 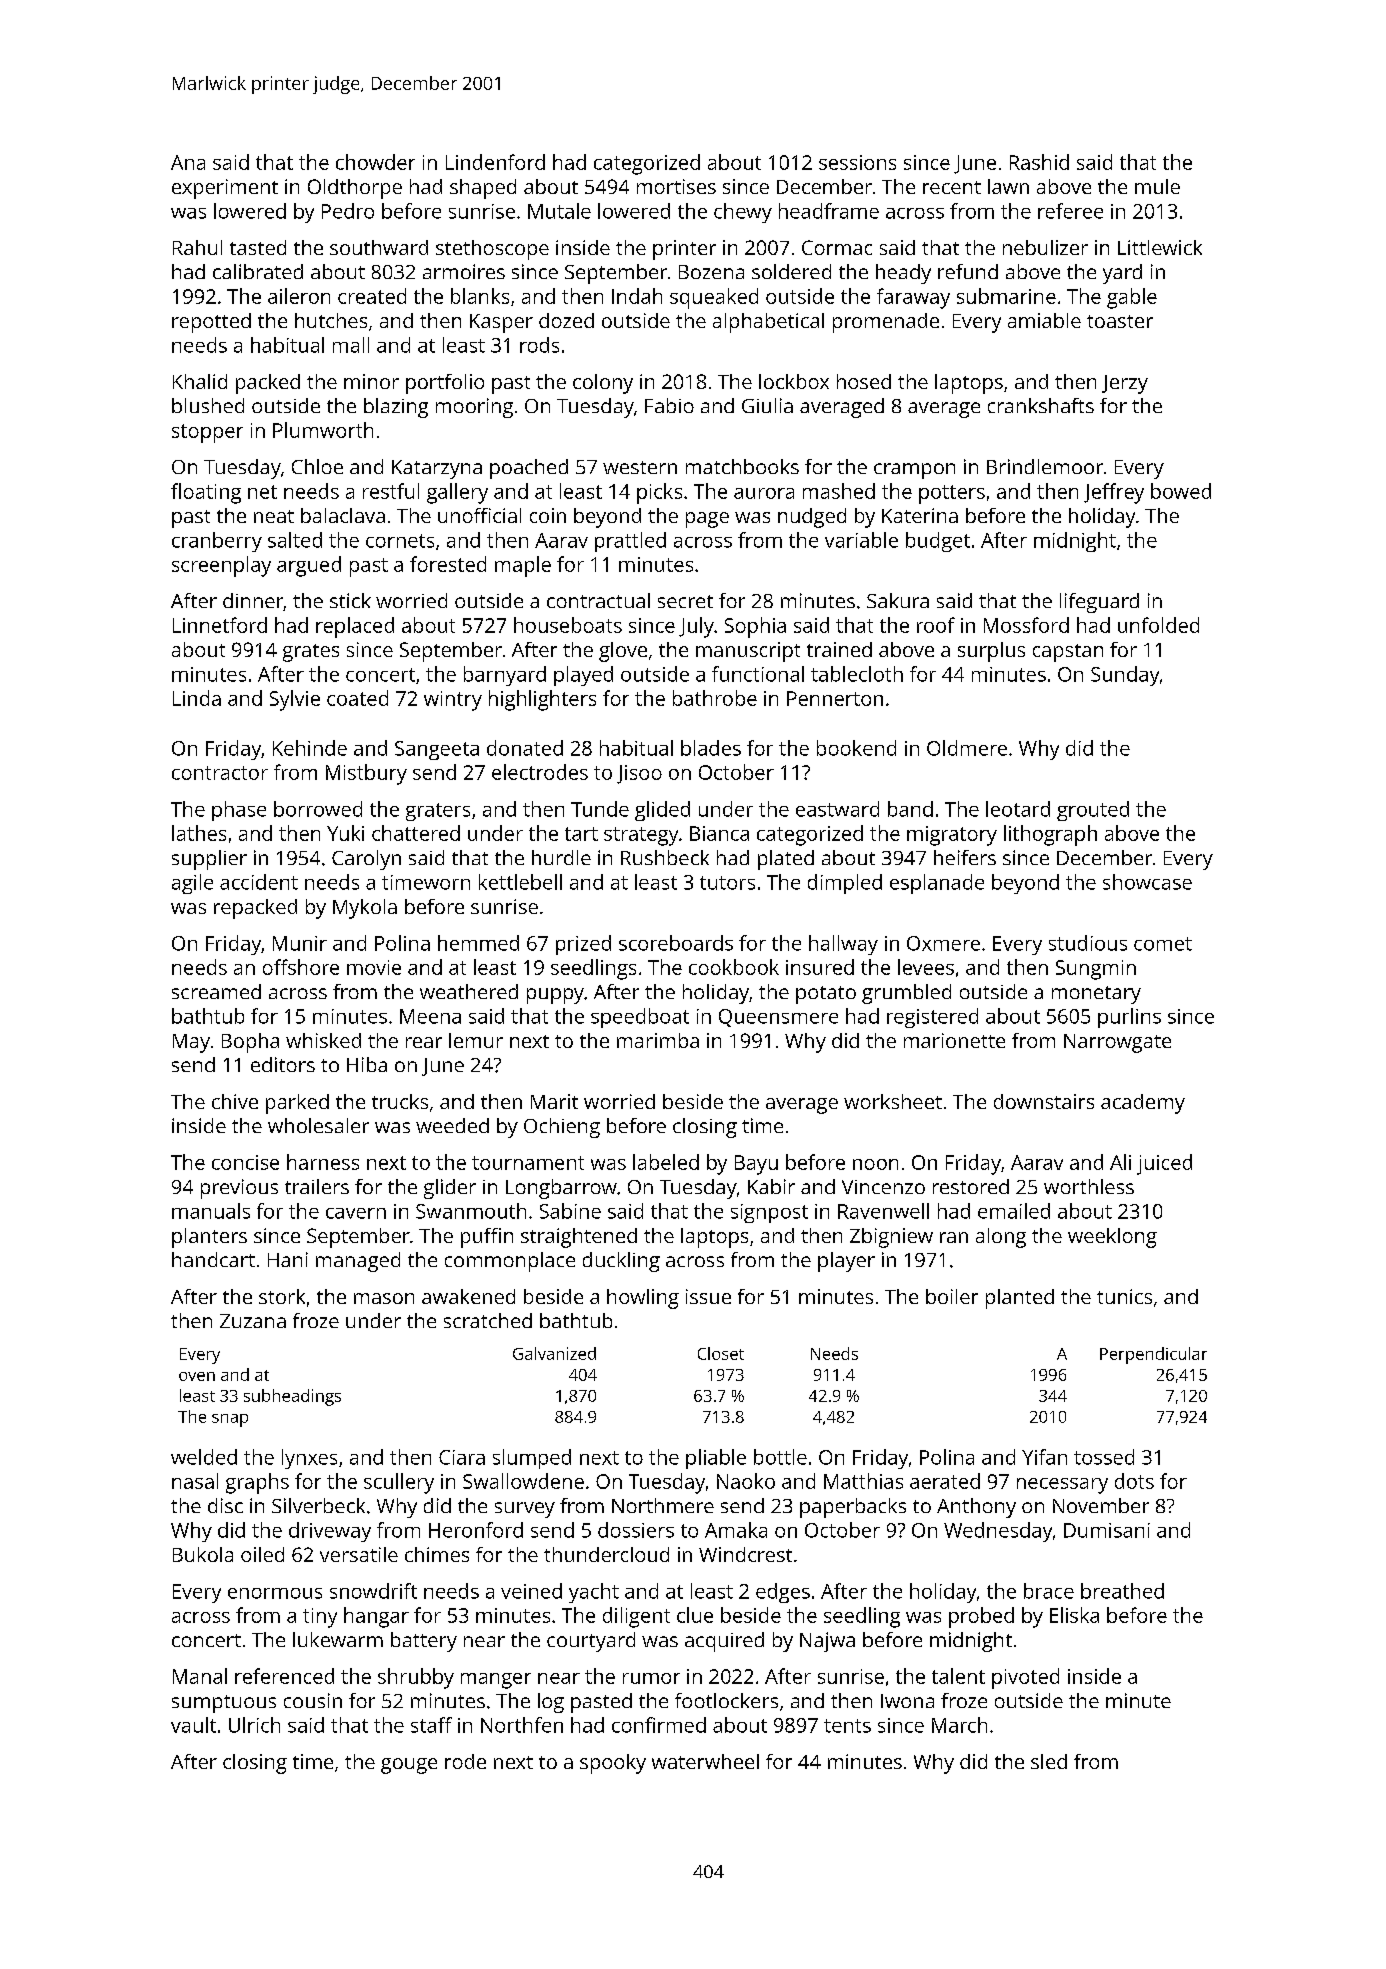 I want to click on academy, so click(x=1143, y=1104).
